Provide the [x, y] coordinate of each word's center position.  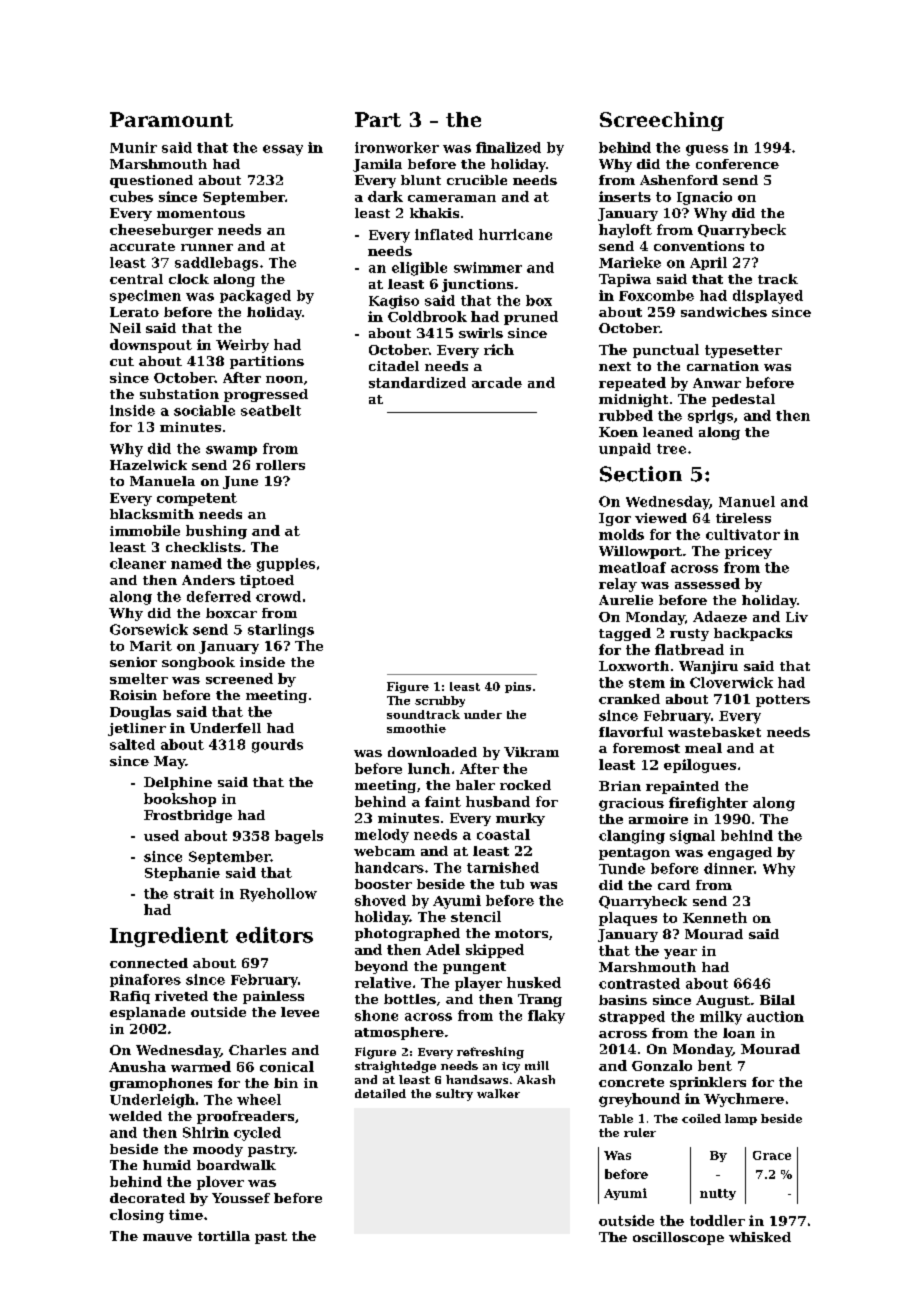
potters [783, 701]
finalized [508, 147]
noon [284, 379]
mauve [167, 1237]
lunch [429, 768]
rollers [280, 465]
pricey [748, 552]
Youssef [241, 1198]
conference [737, 164]
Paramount [171, 119]
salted [132, 744]
